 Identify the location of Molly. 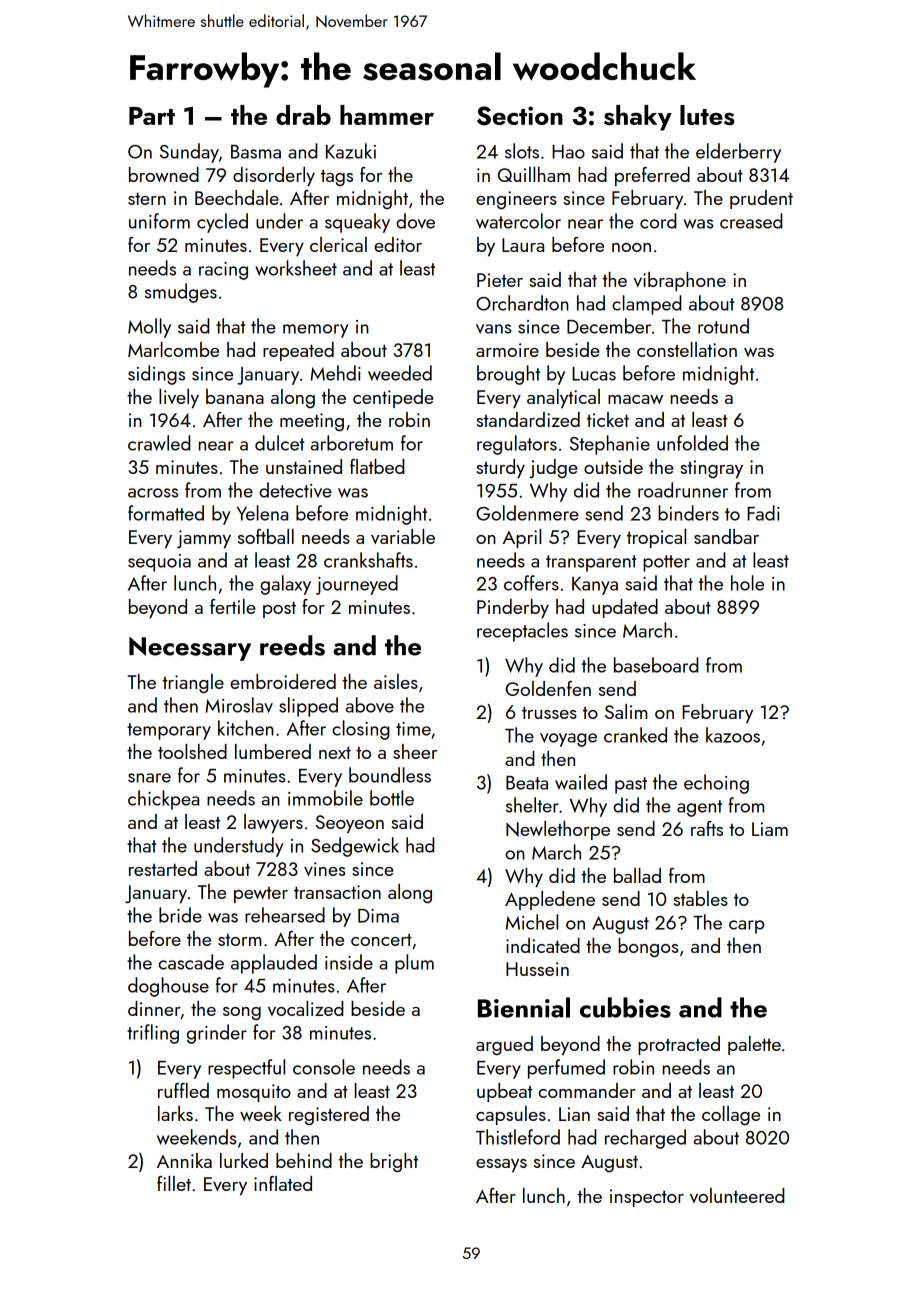
(149, 328).
